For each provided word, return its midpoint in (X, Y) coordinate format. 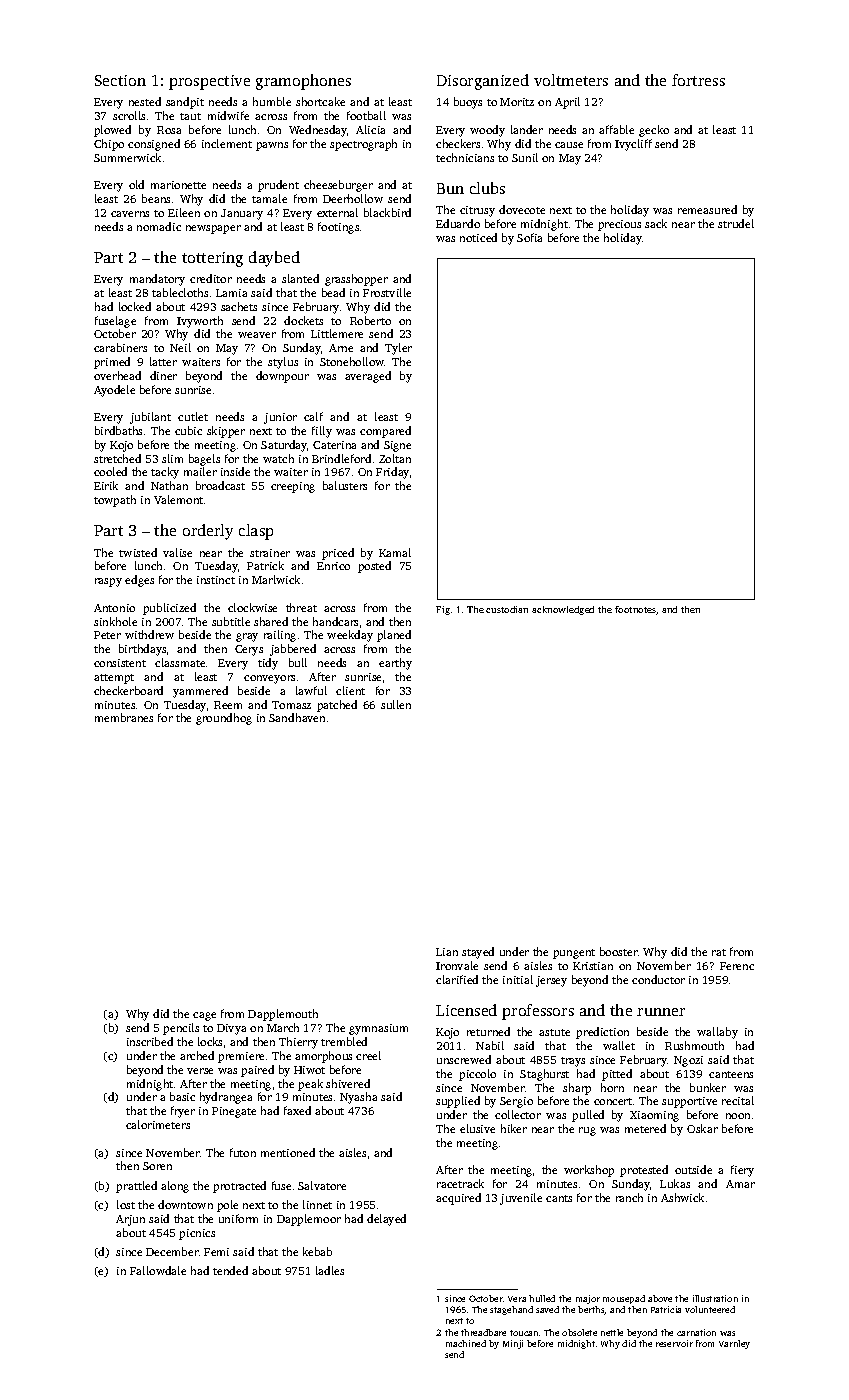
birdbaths (118, 430)
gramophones (303, 82)
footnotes (635, 609)
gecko (654, 131)
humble (272, 101)
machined (466, 1343)
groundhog (224, 719)
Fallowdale (158, 1270)
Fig (443, 610)
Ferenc (737, 966)
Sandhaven (297, 717)
